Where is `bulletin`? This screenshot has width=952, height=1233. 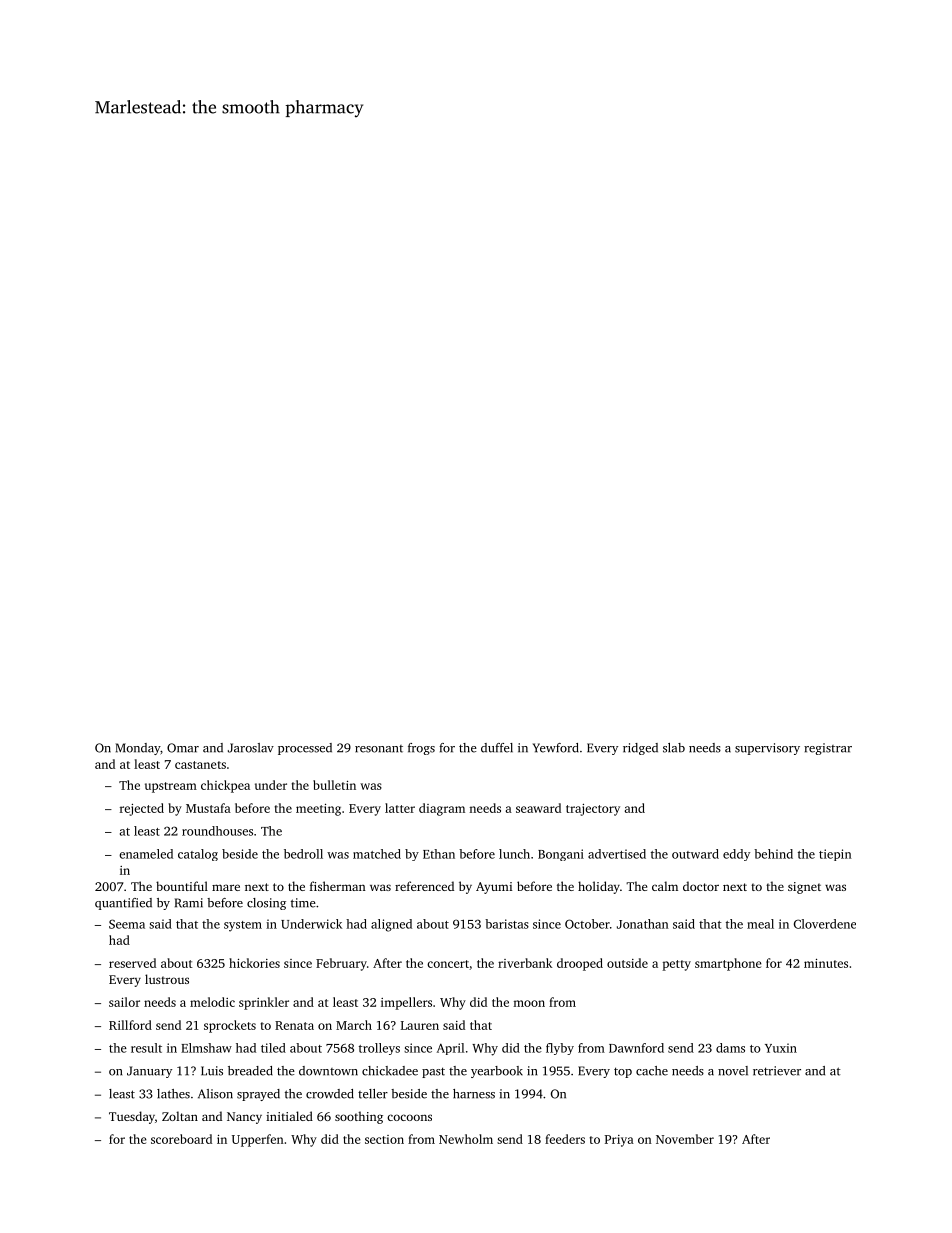 bulletin is located at coordinates (334, 785).
